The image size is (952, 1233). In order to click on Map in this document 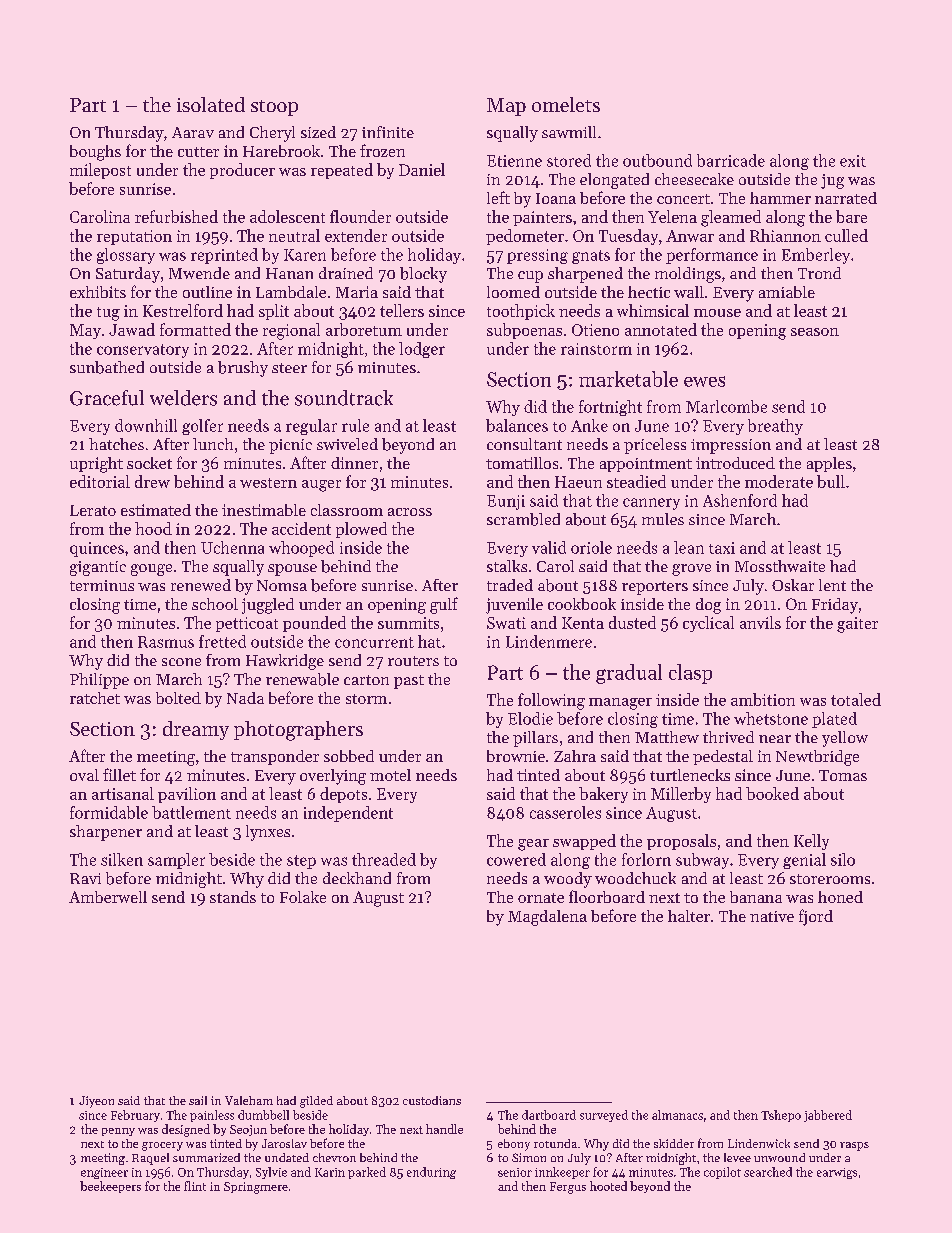, I will do `click(506, 107)`.
